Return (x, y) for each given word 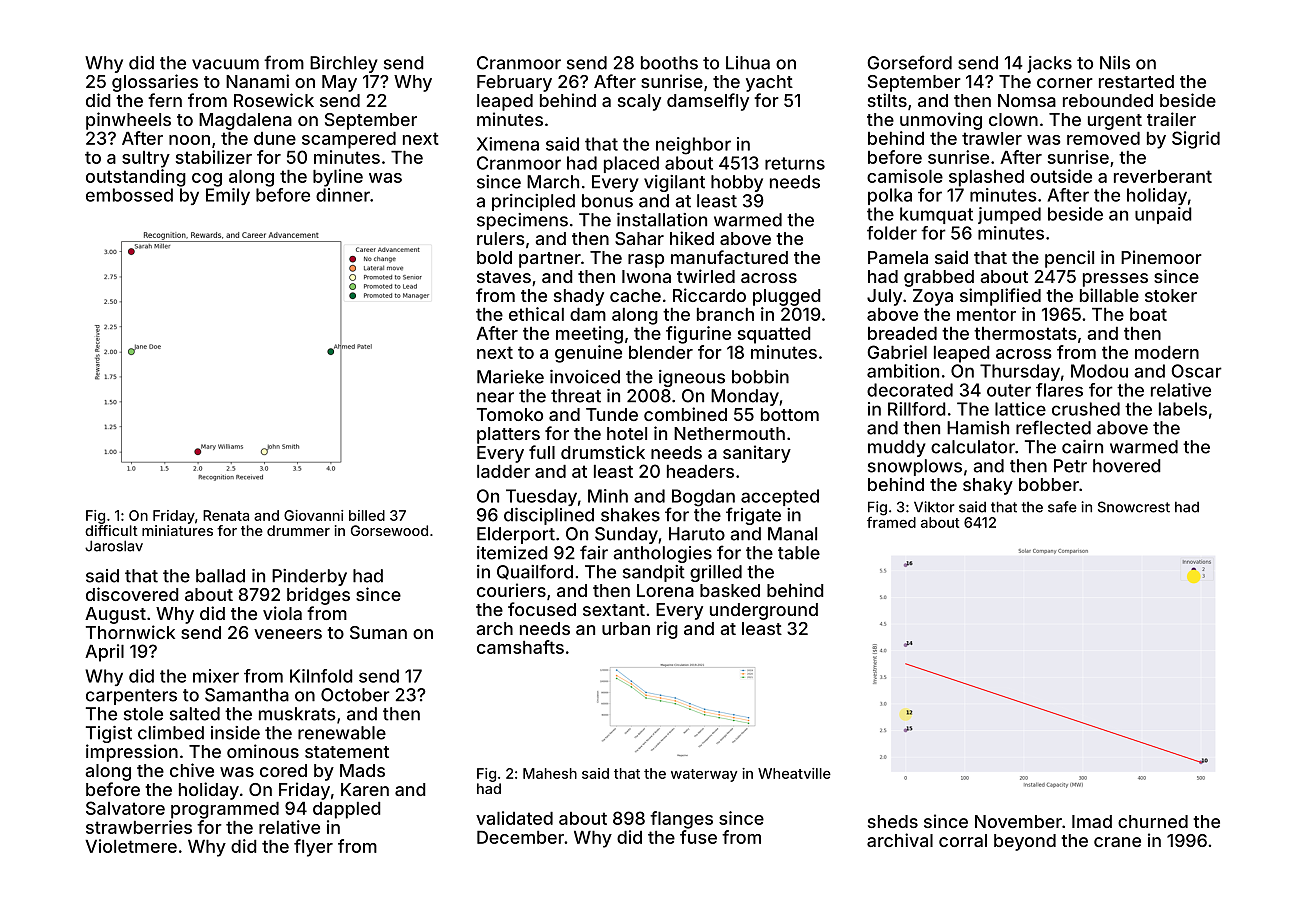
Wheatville (794, 773)
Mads (362, 770)
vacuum (225, 64)
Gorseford (909, 62)
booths (669, 63)
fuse (698, 837)
